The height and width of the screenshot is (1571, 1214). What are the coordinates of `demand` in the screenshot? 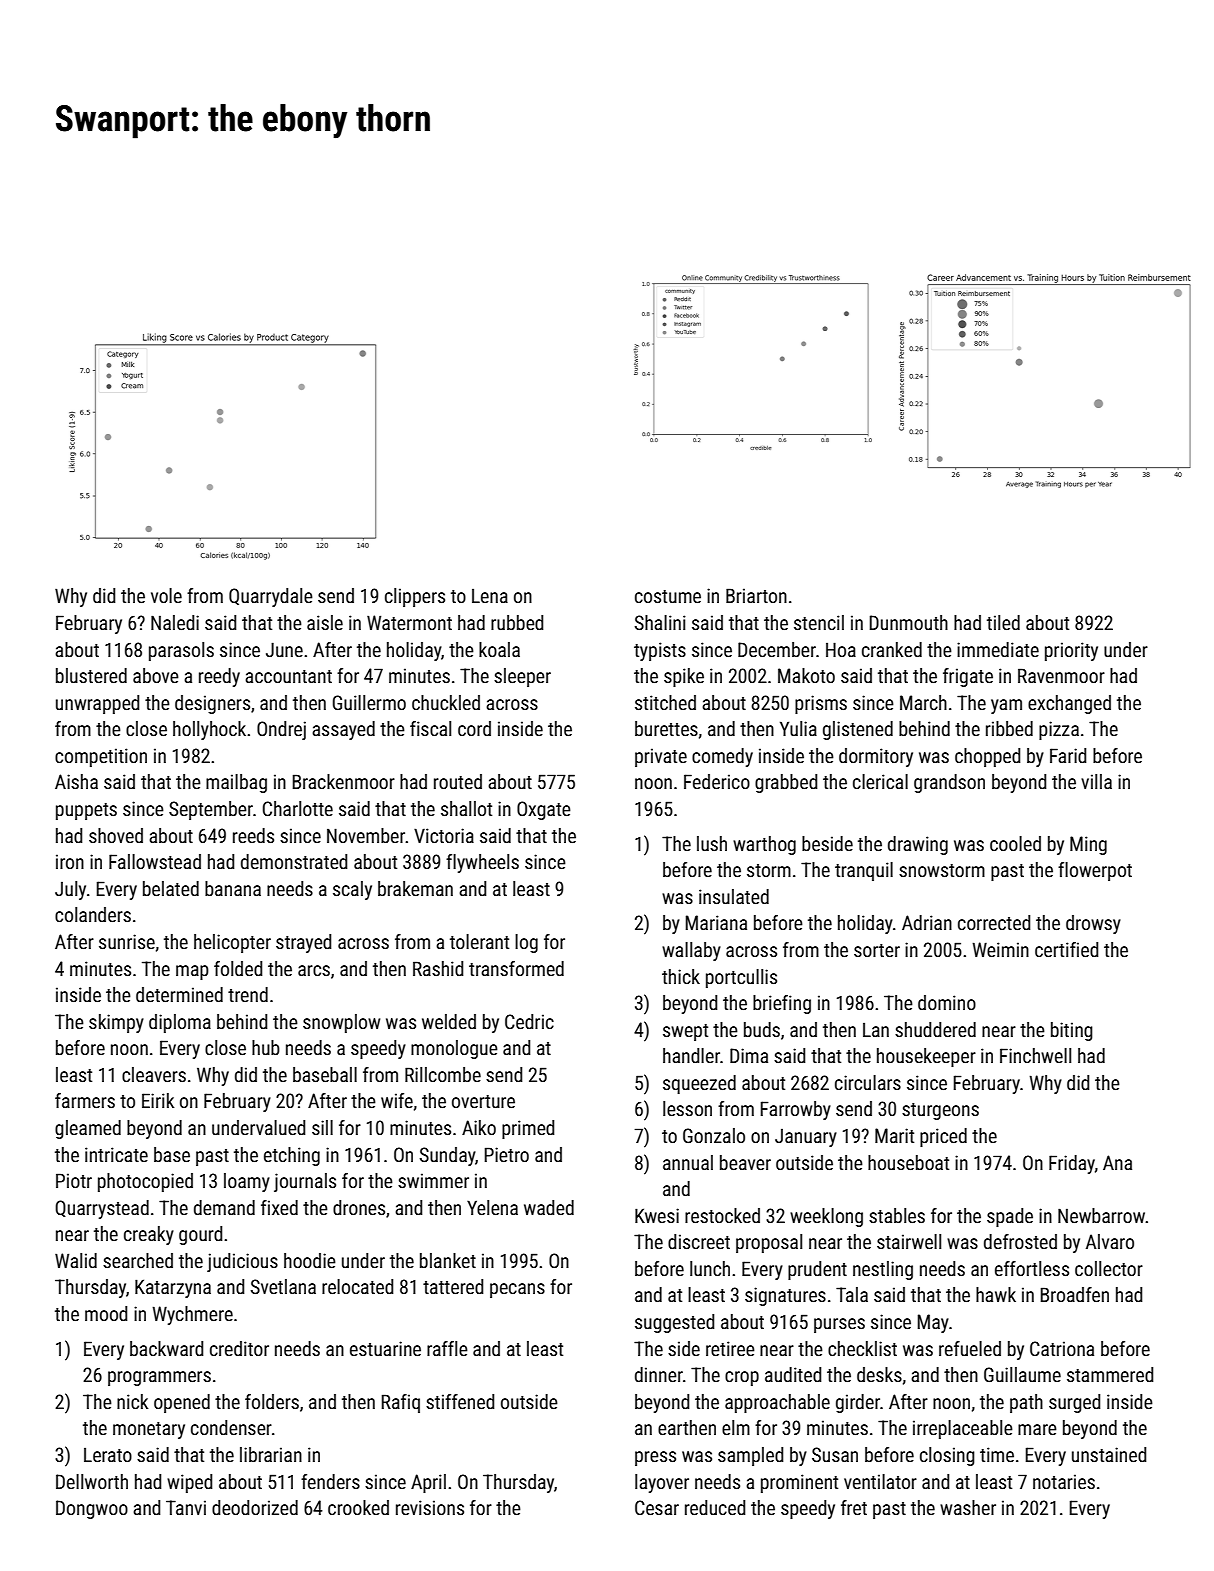 It's located at (224, 1207).
